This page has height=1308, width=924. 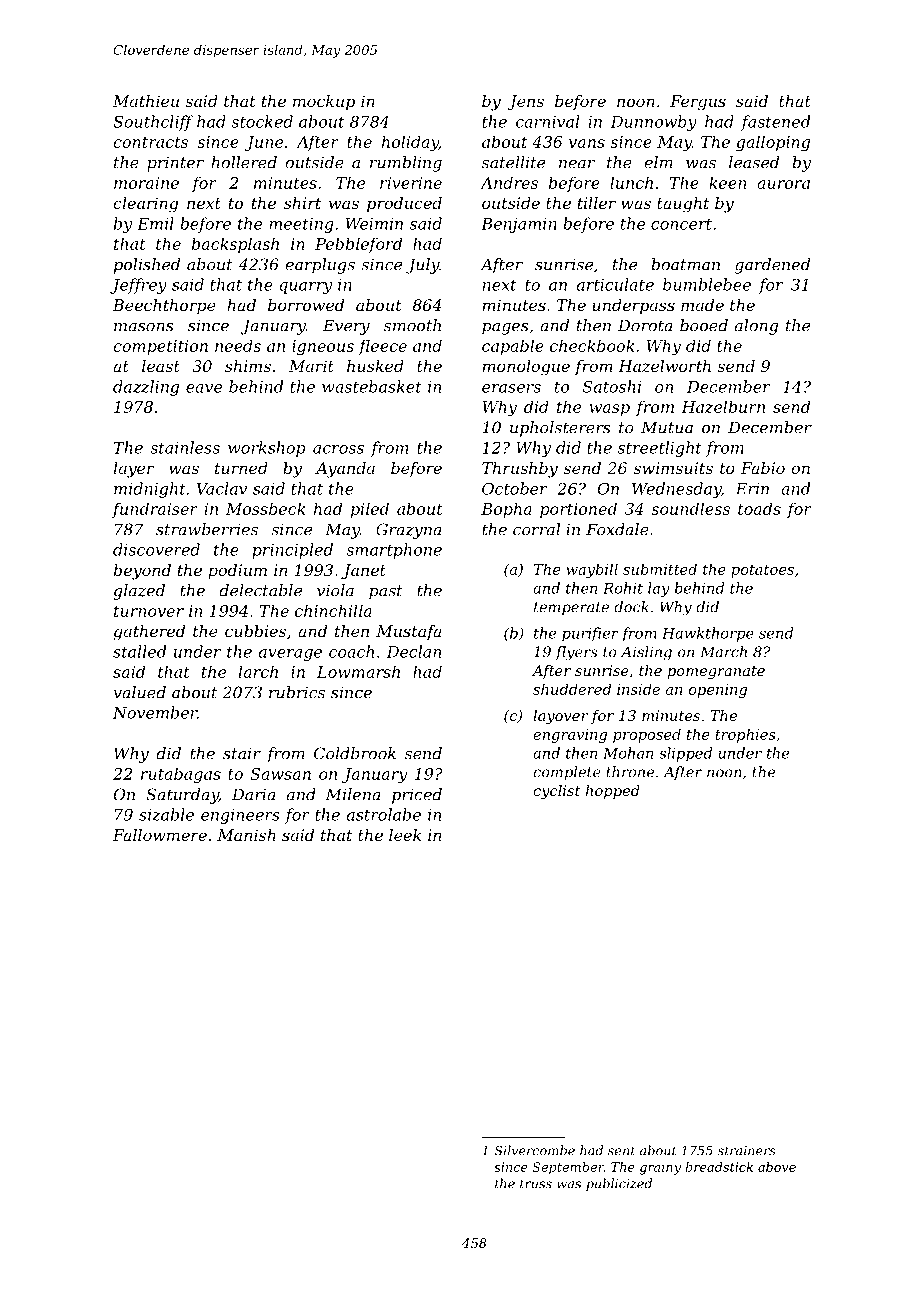 I want to click on trophies, so click(x=745, y=735).
